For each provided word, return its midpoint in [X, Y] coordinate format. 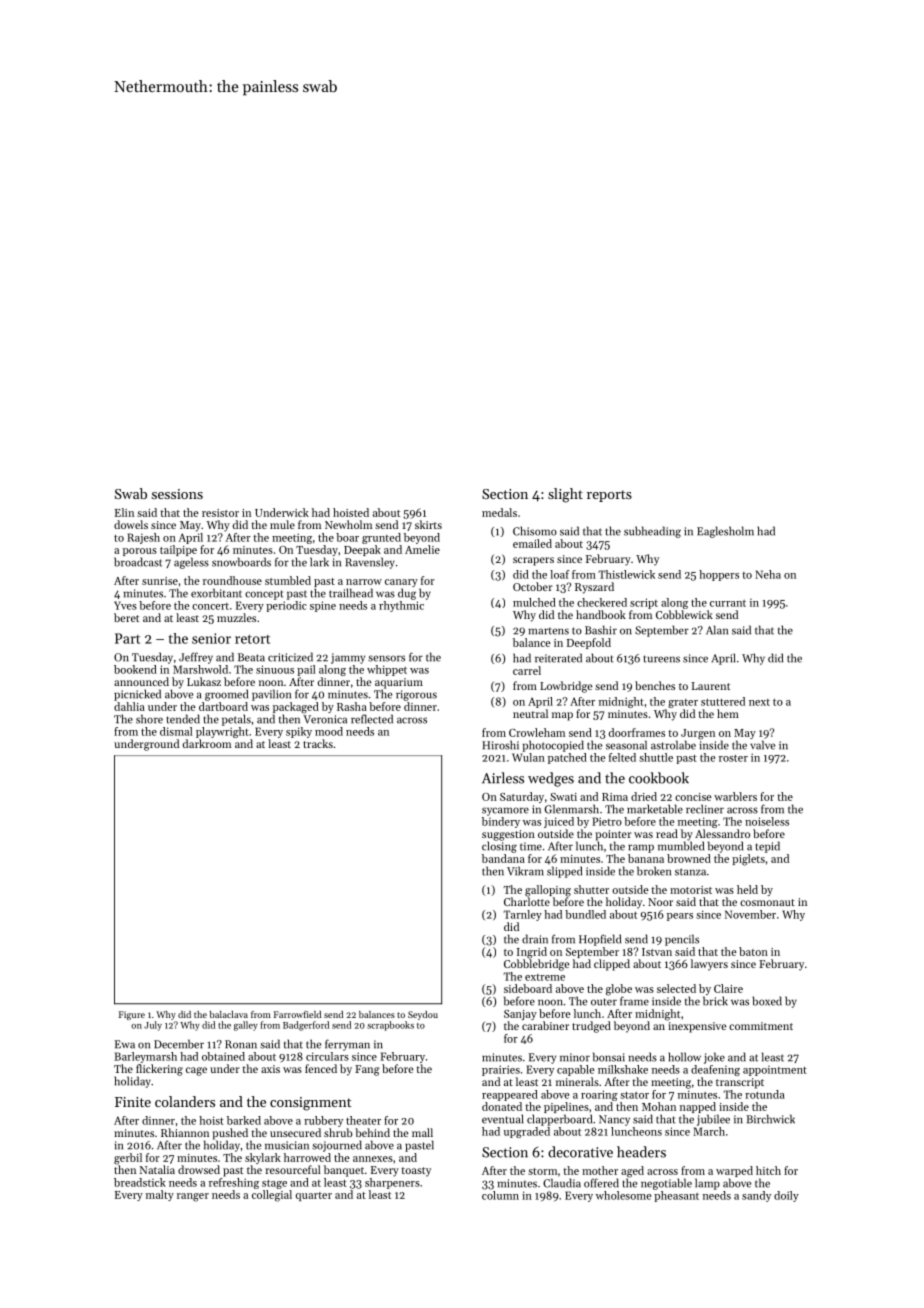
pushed [230, 1134]
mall [422, 1132]
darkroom [207, 743]
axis [270, 1069]
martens [549, 631]
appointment [775, 1071]
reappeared [510, 1095]
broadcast [138, 562]
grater [683, 703]
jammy [348, 658]
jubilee [713, 1120]
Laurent [711, 686]
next [759, 702]
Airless [503, 778]
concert [210, 606]
